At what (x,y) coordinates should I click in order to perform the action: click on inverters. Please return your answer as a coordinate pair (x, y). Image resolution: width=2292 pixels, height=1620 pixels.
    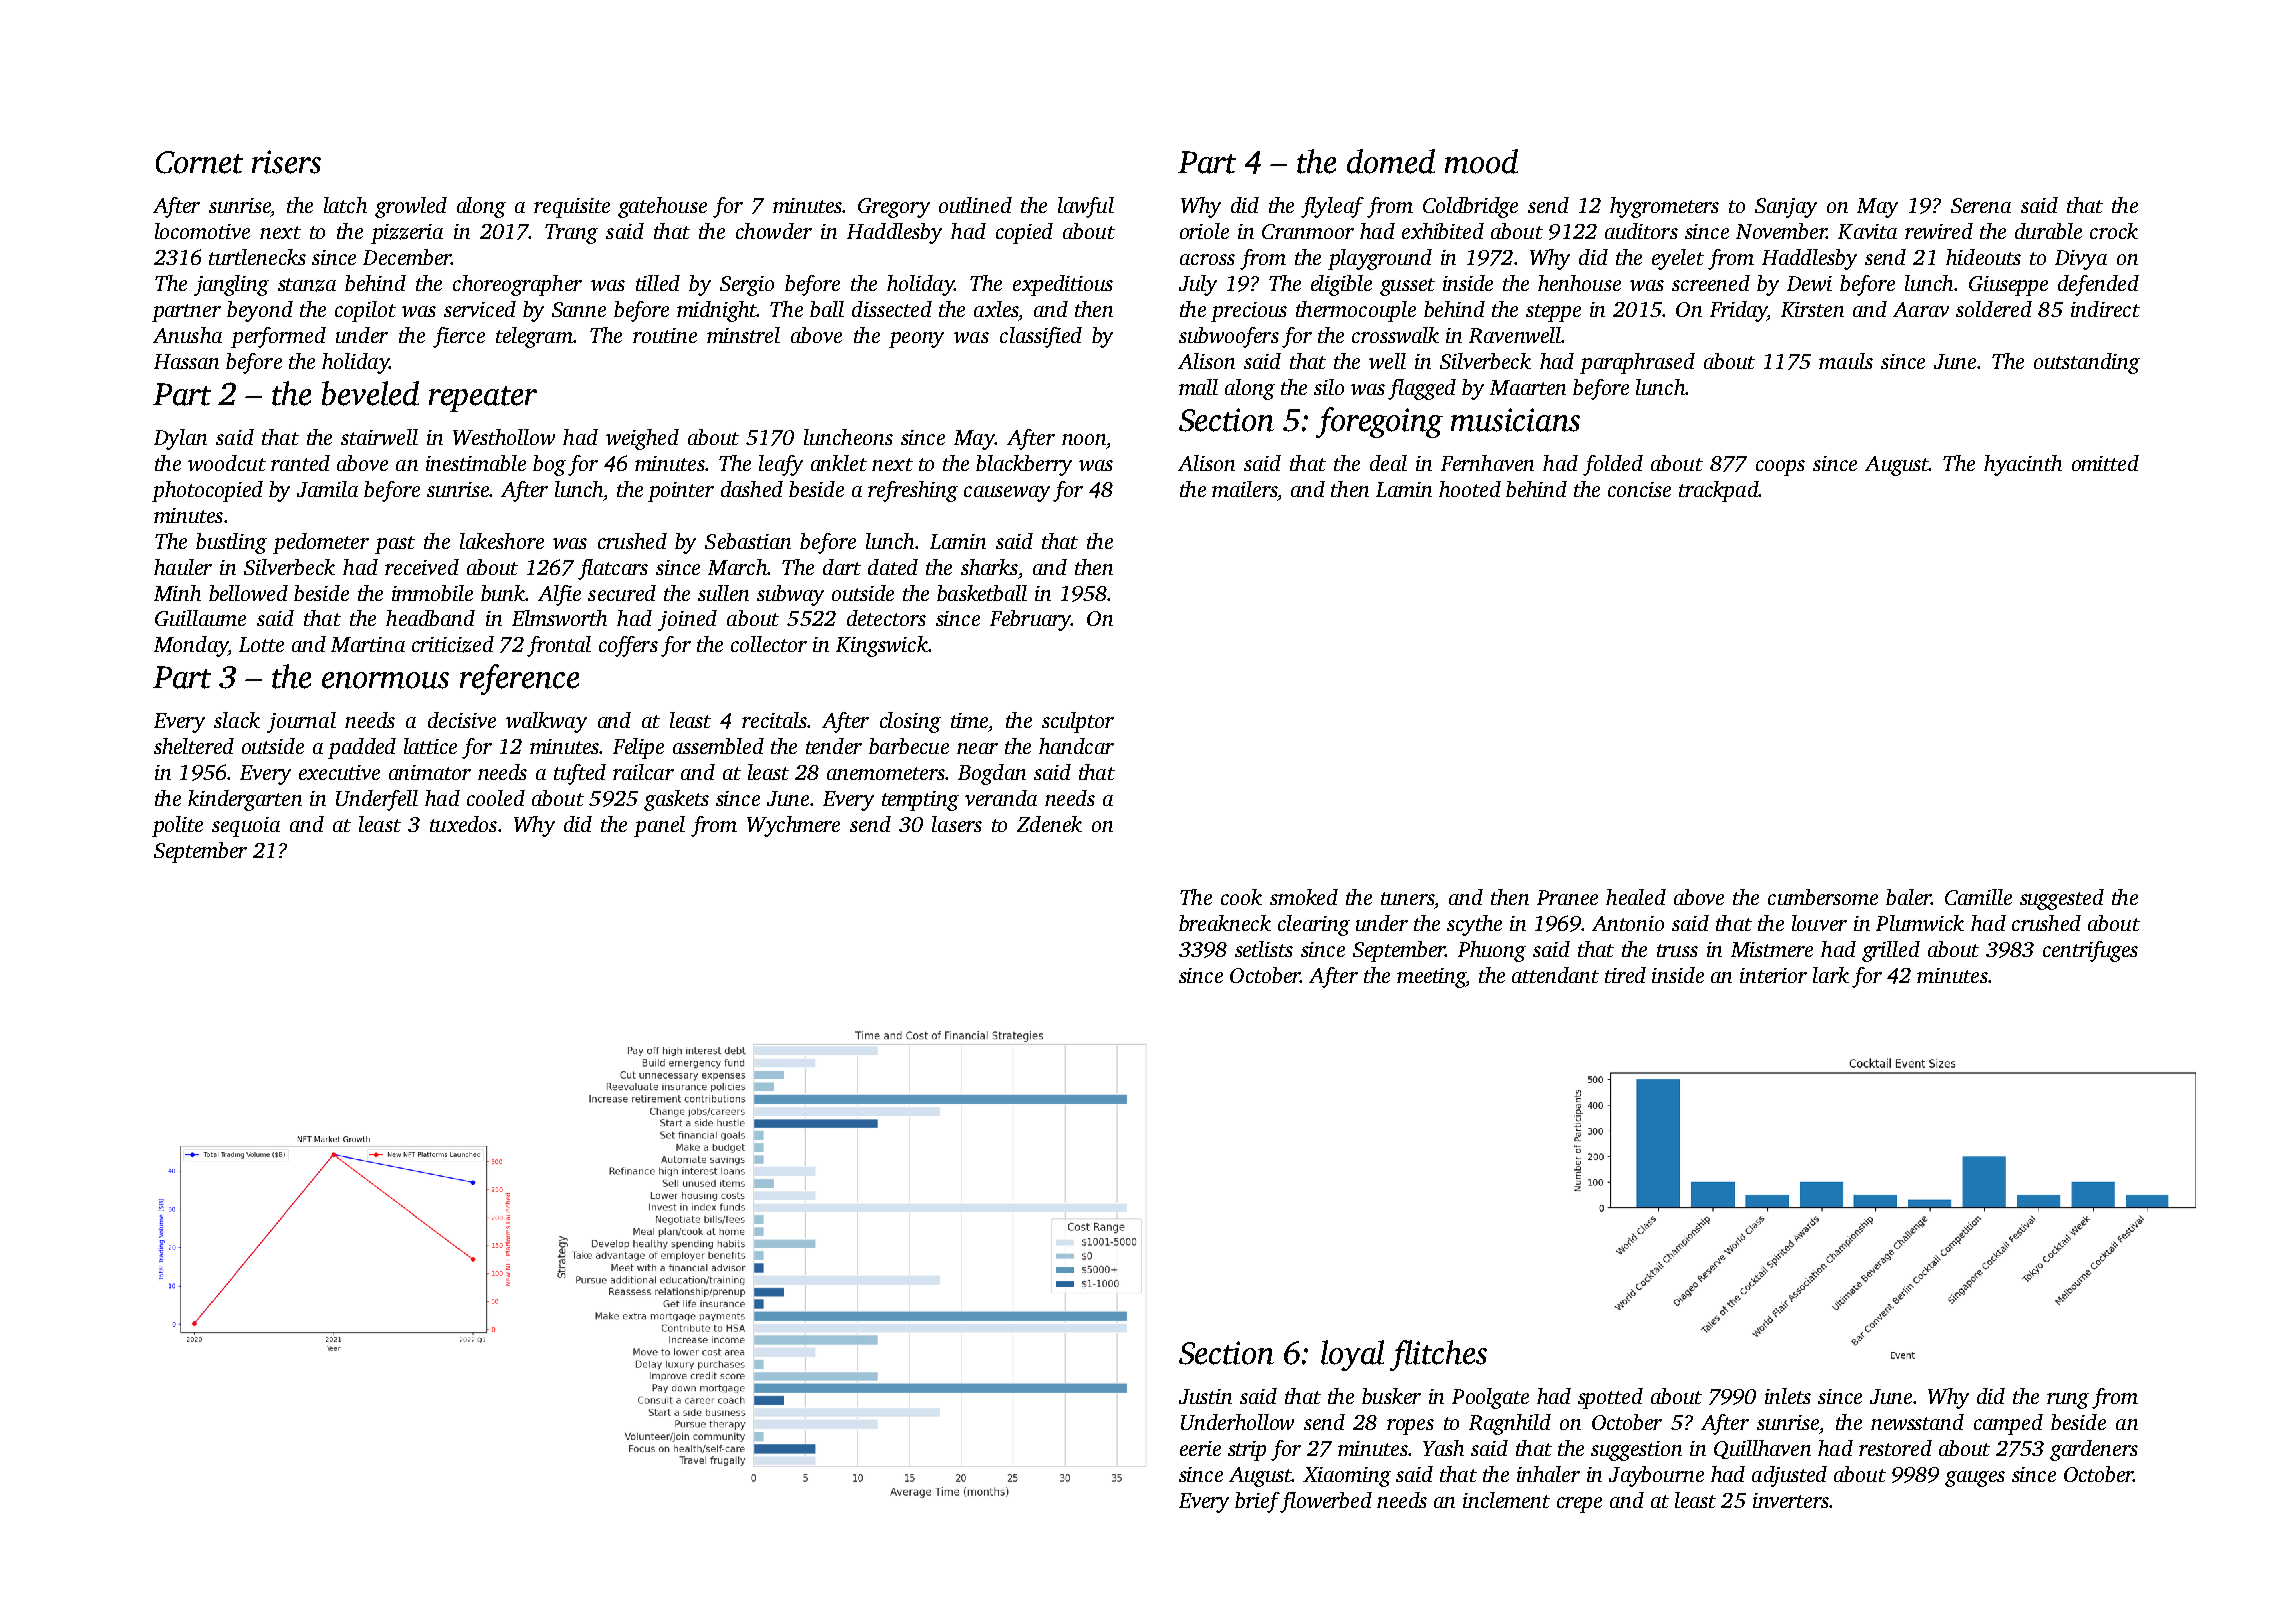
    Looking at the image, I should click on (1791, 1500).
